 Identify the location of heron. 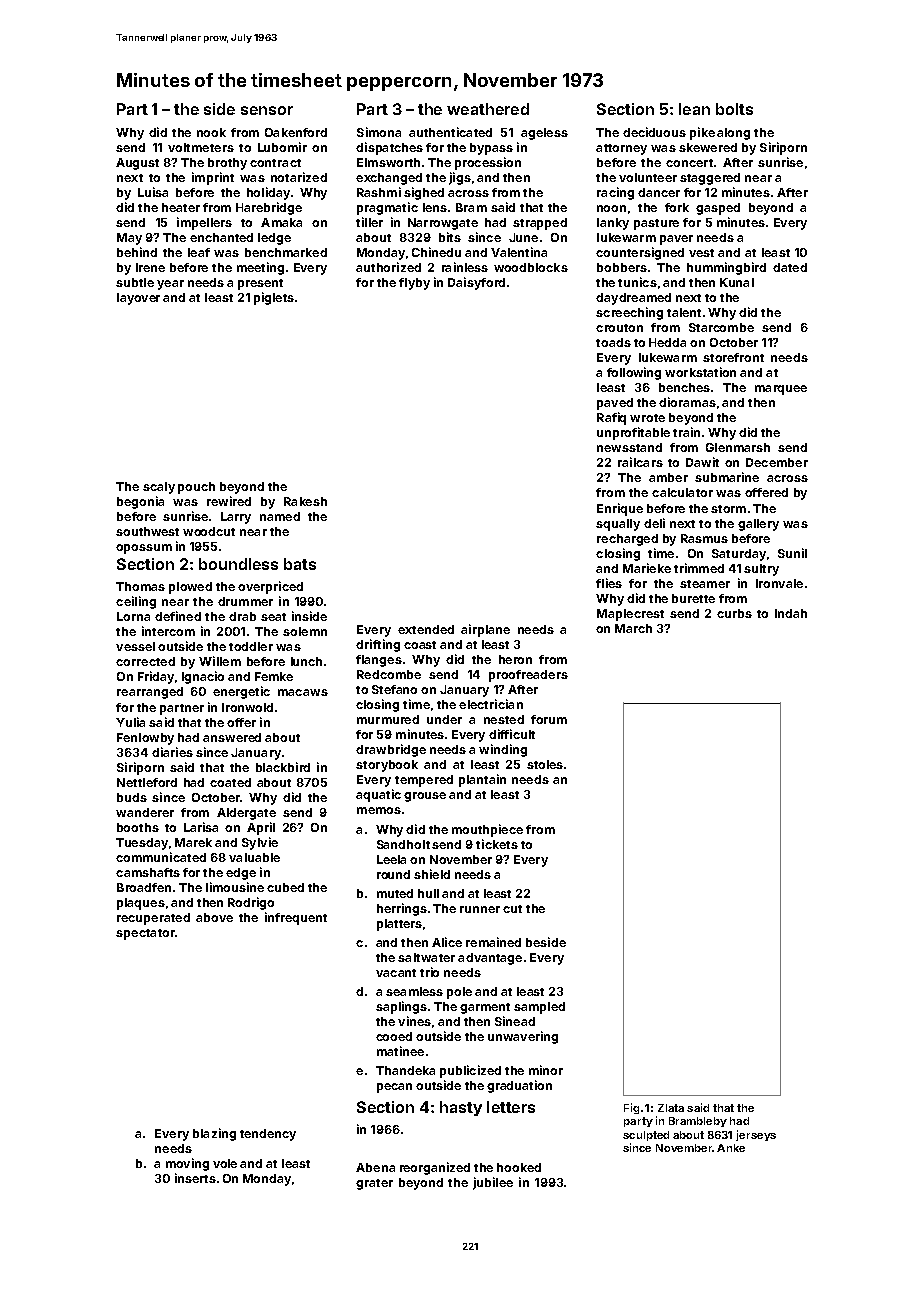
(515, 659).
